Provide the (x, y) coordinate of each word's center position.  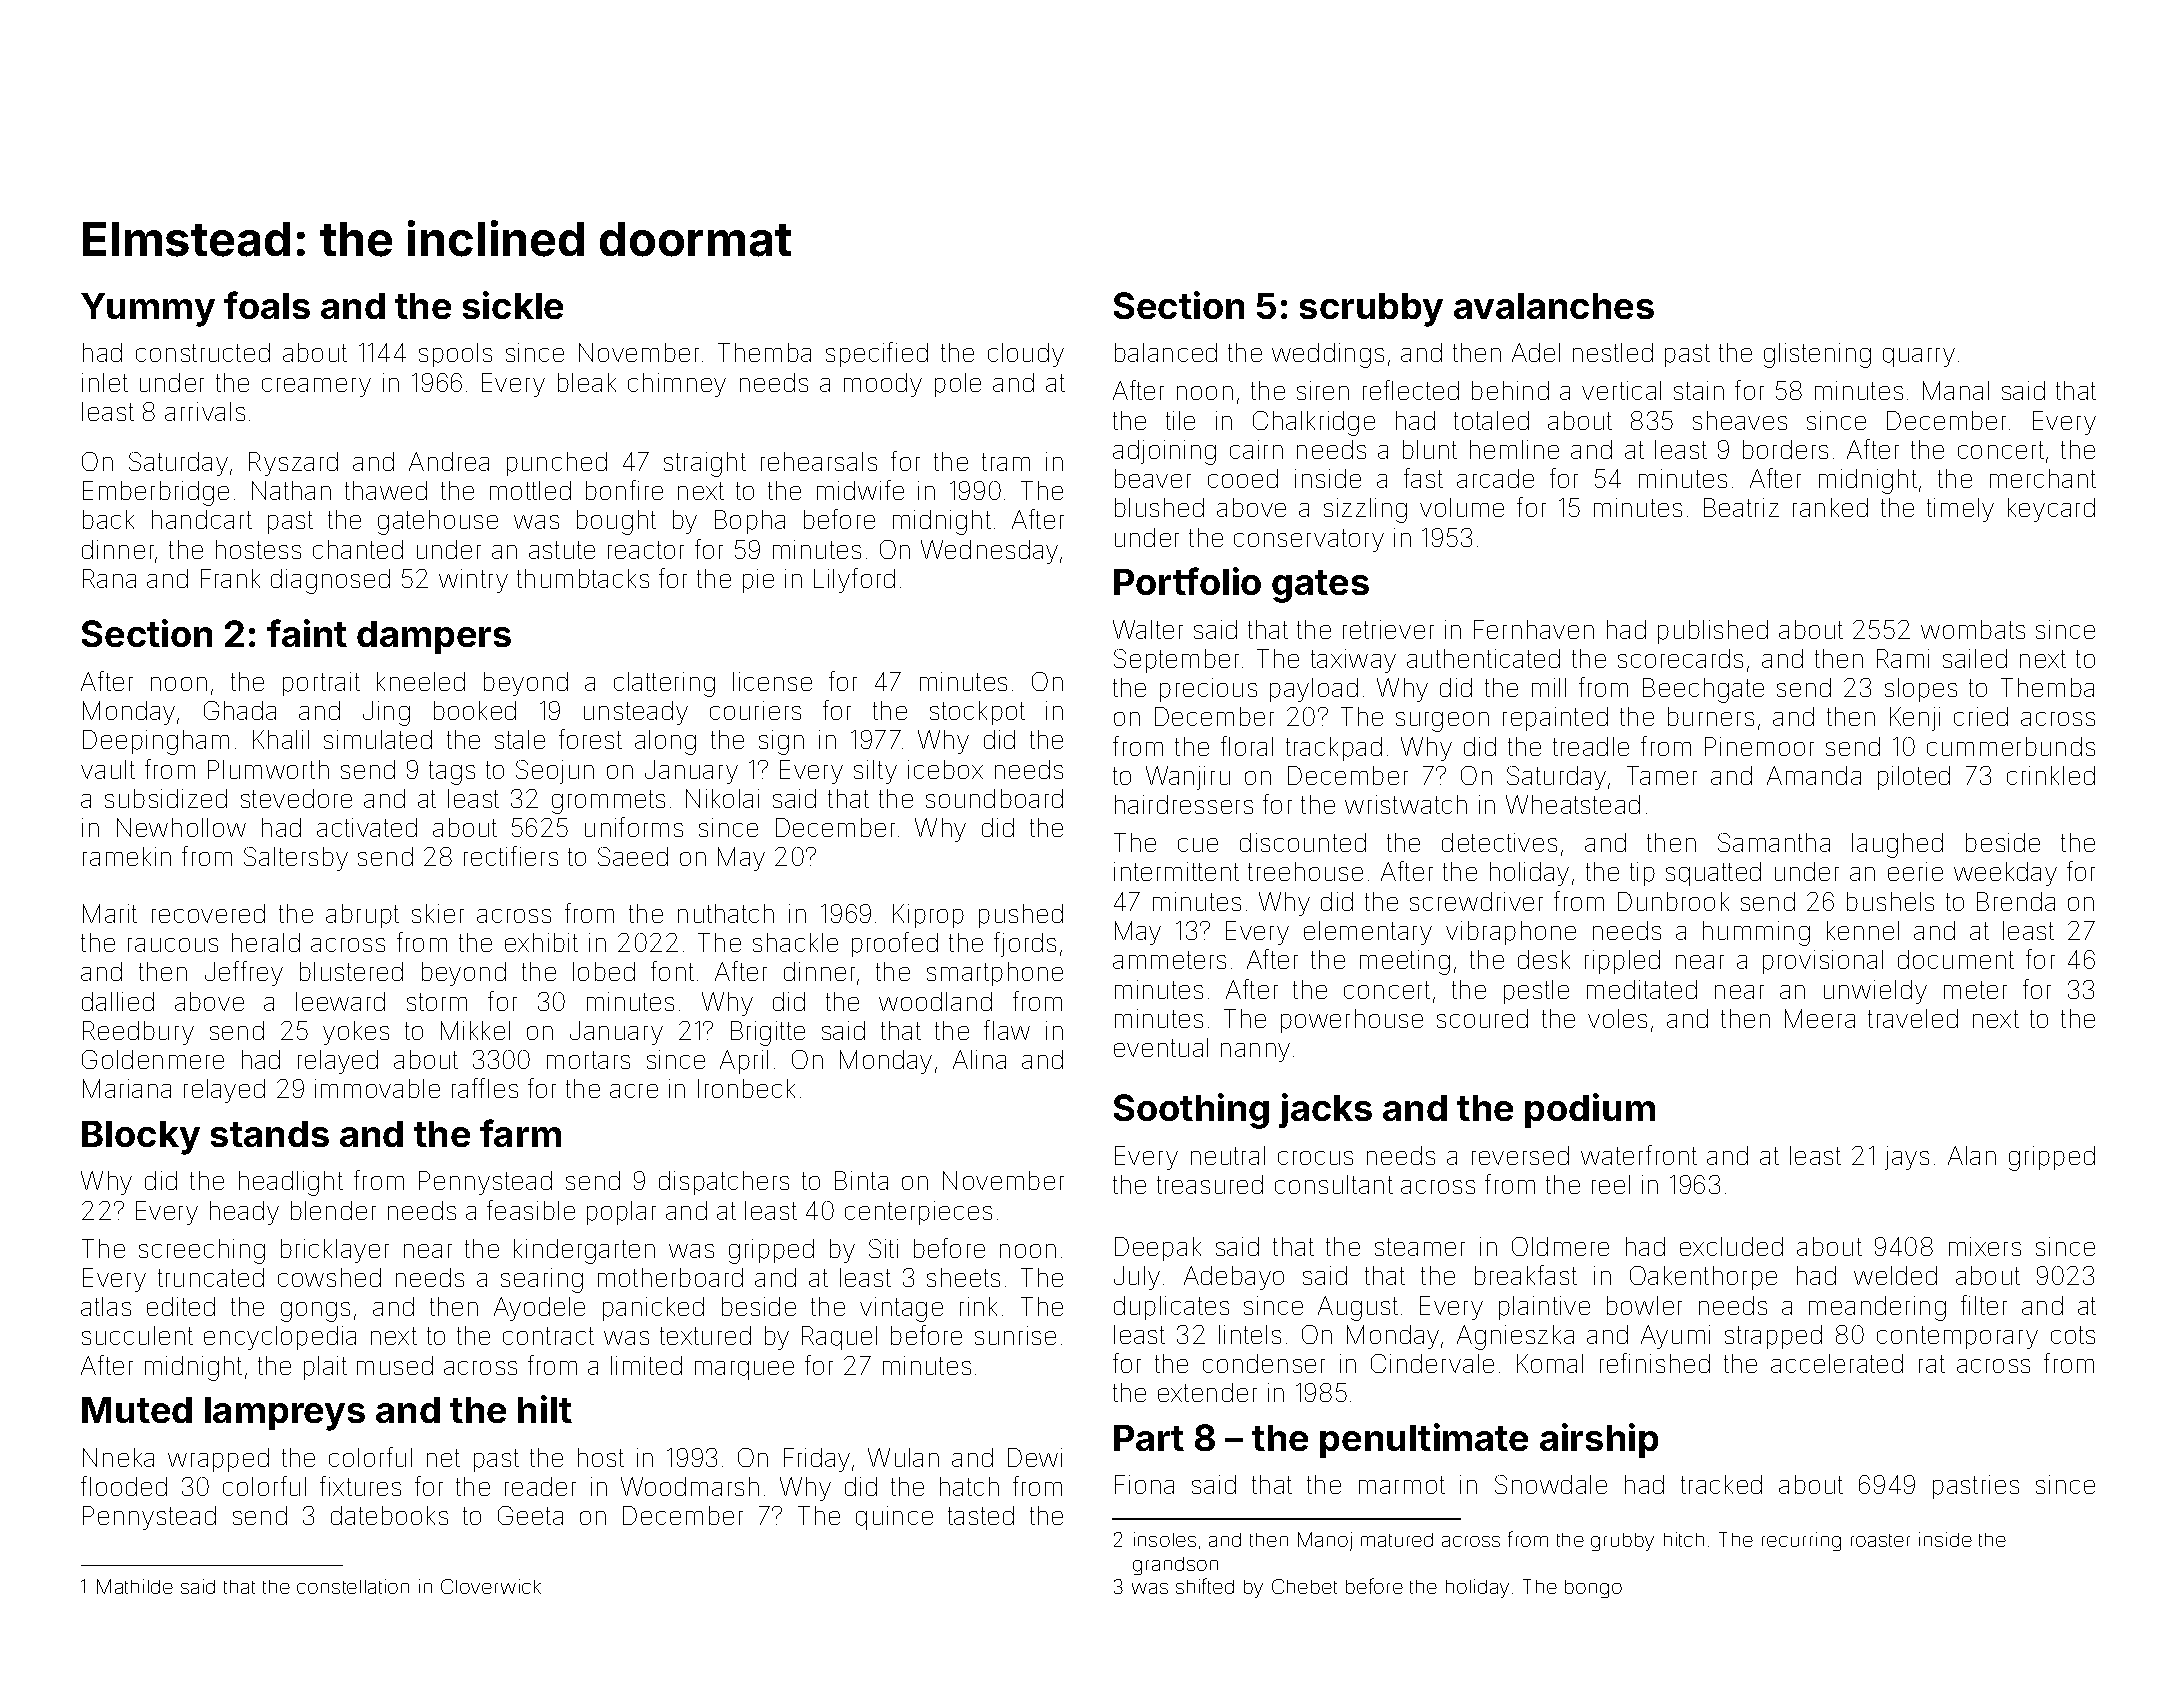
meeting (1405, 962)
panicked (653, 1309)
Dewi (1035, 1457)
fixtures (360, 1486)
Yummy (148, 310)
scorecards (1680, 658)
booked (475, 710)
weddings (1328, 355)
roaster (1880, 1540)
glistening (1817, 355)
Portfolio (1187, 581)
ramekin (127, 856)
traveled (1913, 1018)
